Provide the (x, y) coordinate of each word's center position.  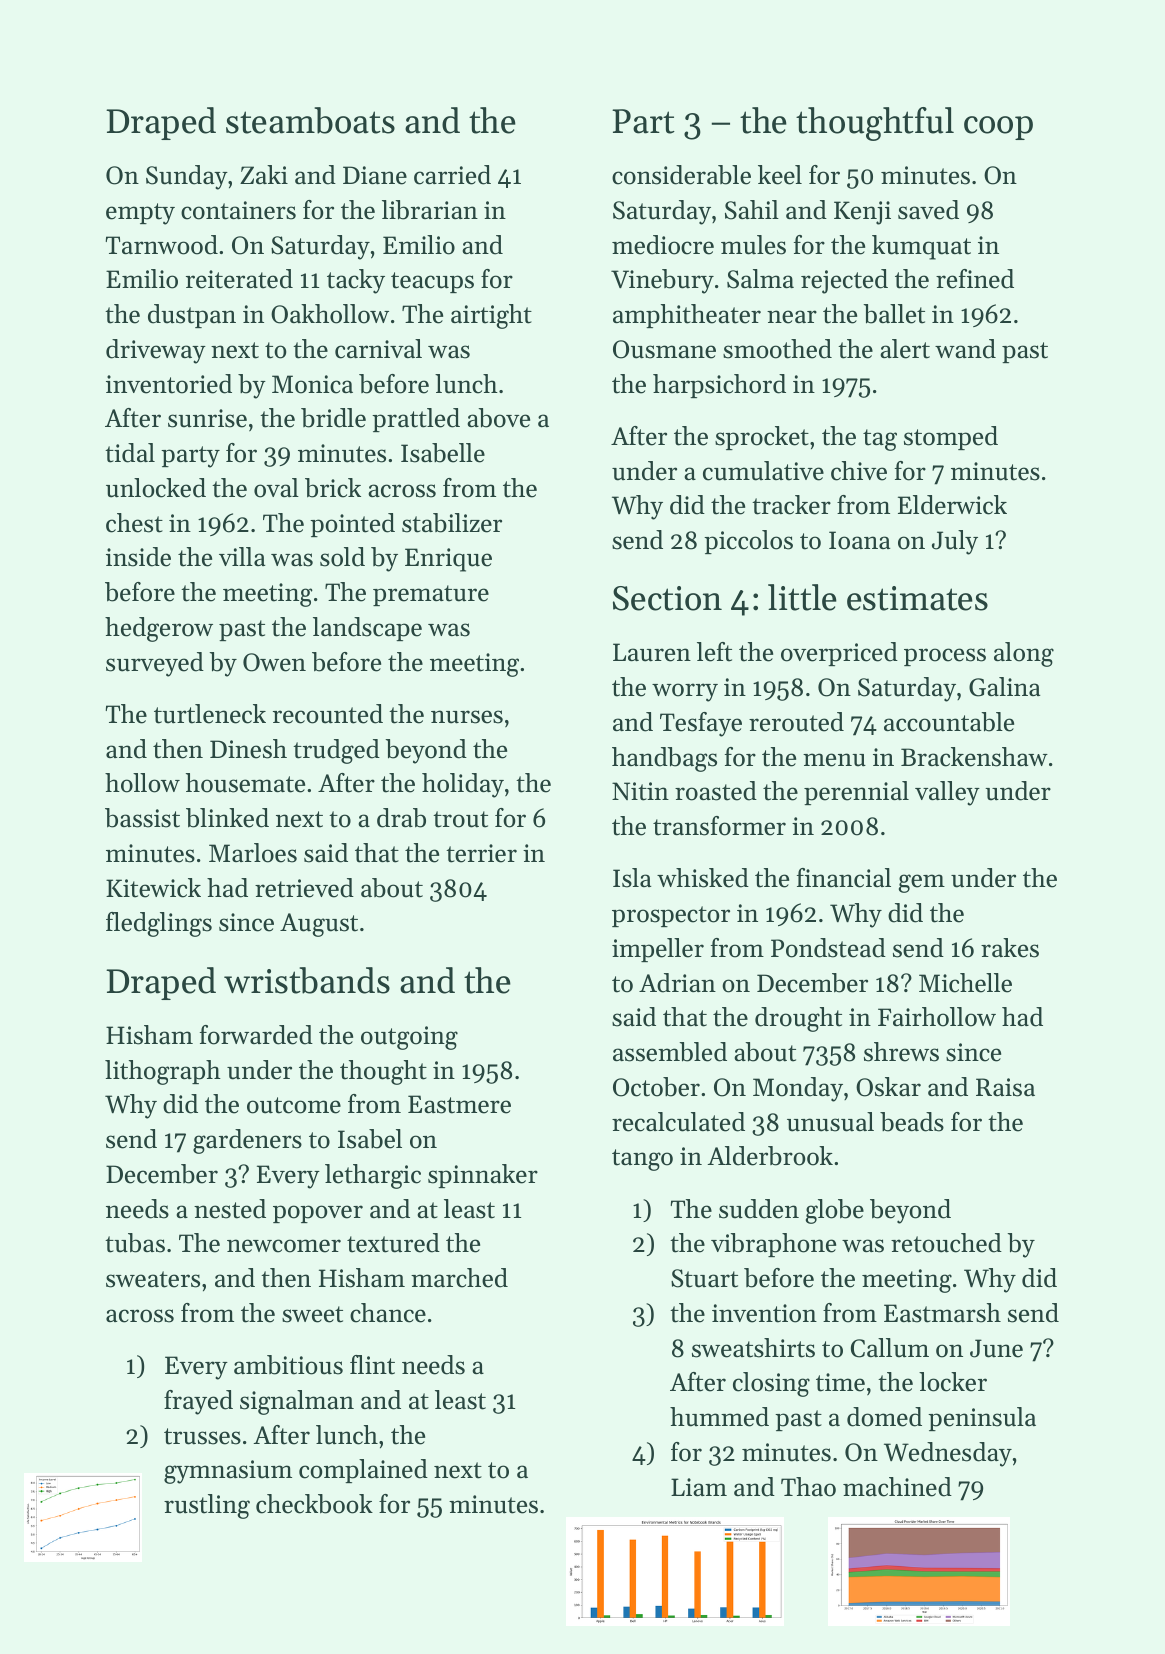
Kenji (862, 213)
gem (922, 883)
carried (452, 175)
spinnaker (483, 1176)
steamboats (310, 120)
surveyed (155, 664)
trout (460, 819)
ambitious (288, 1365)
